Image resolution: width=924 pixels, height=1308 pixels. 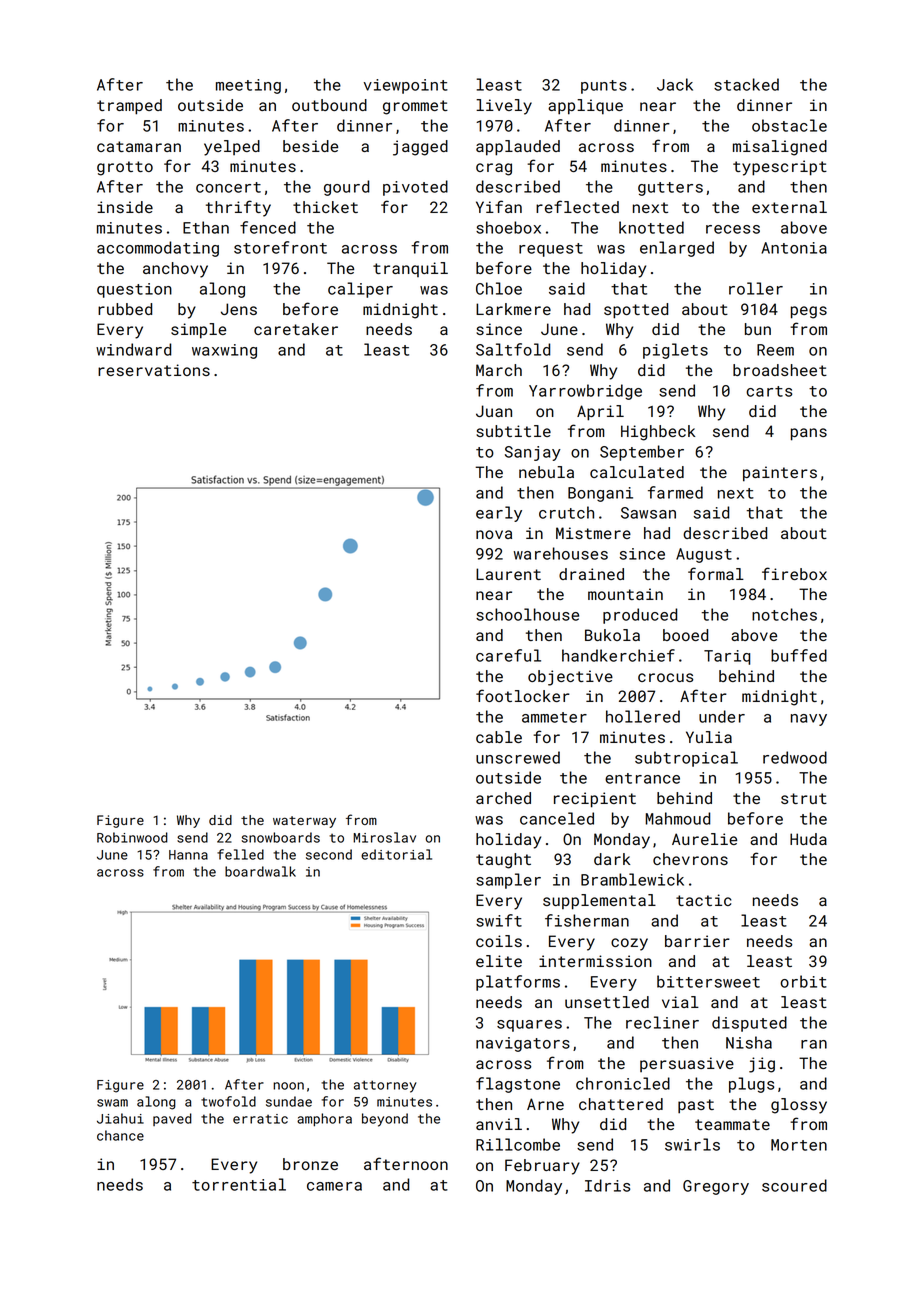 I want to click on torrential, so click(x=239, y=1184).
